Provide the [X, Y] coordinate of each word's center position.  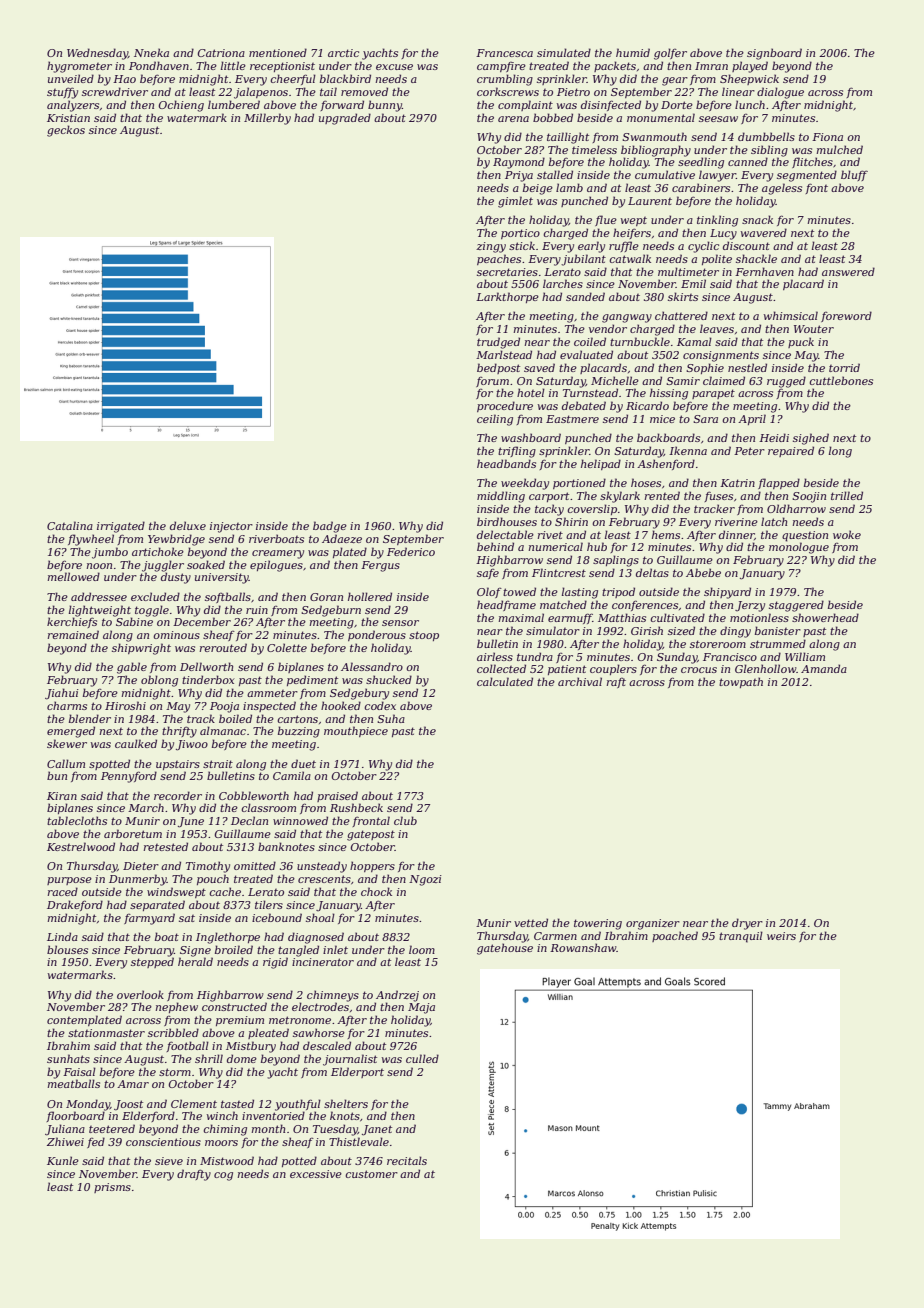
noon [99, 566]
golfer [670, 54]
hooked [341, 705]
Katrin [737, 483]
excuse [394, 67]
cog [223, 1176]
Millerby [267, 119]
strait [218, 764]
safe [488, 574]
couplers [613, 669]
